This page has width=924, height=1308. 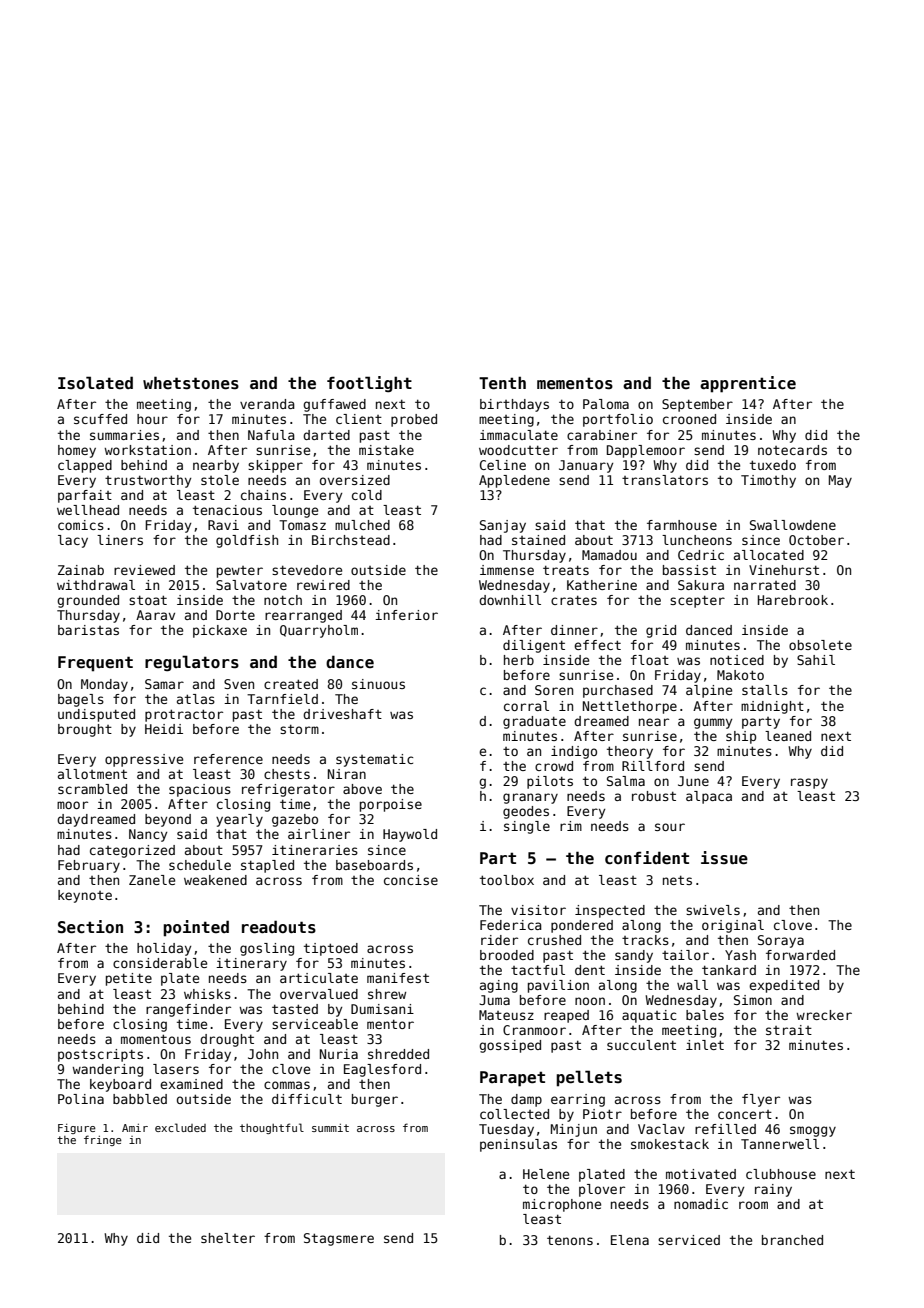 What do you see at coordinates (793, 600) in the page?
I see `Harebrook` at bounding box center [793, 600].
